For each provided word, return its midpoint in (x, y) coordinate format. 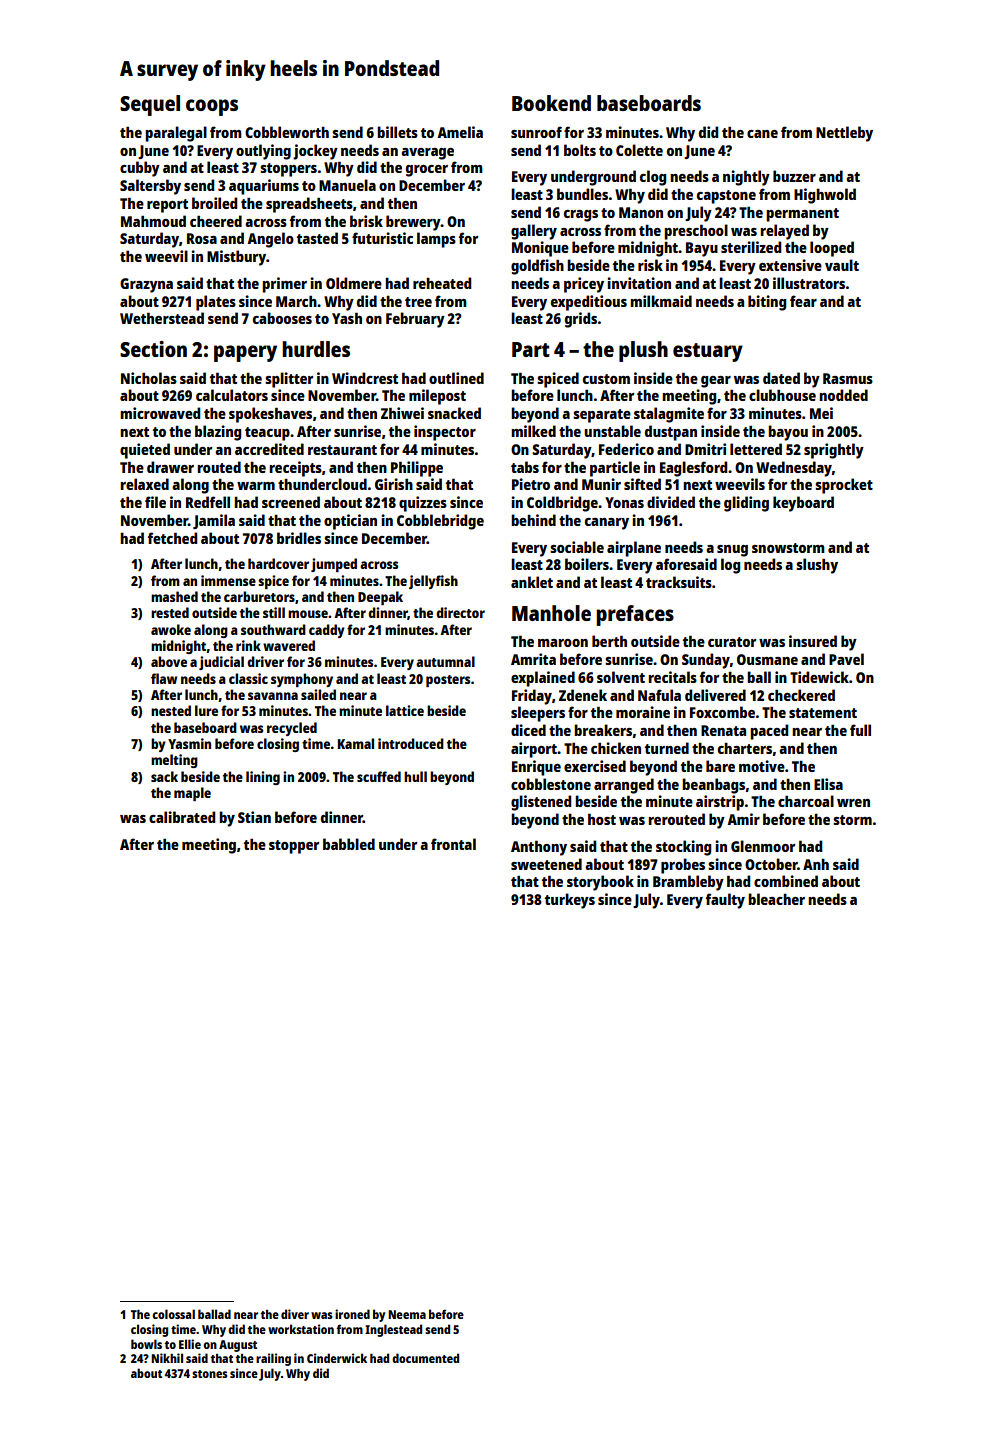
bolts (580, 150)
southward (273, 629)
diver (295, 1314)
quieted (145, 451)
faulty (725, 901)
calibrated (182, 817)
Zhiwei (402, 413)
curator (732, 642)
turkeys (570, 901)
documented (425, 1358)
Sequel (150, 105)
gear (716, 382)
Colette (639, 150)
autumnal (445, 661)
